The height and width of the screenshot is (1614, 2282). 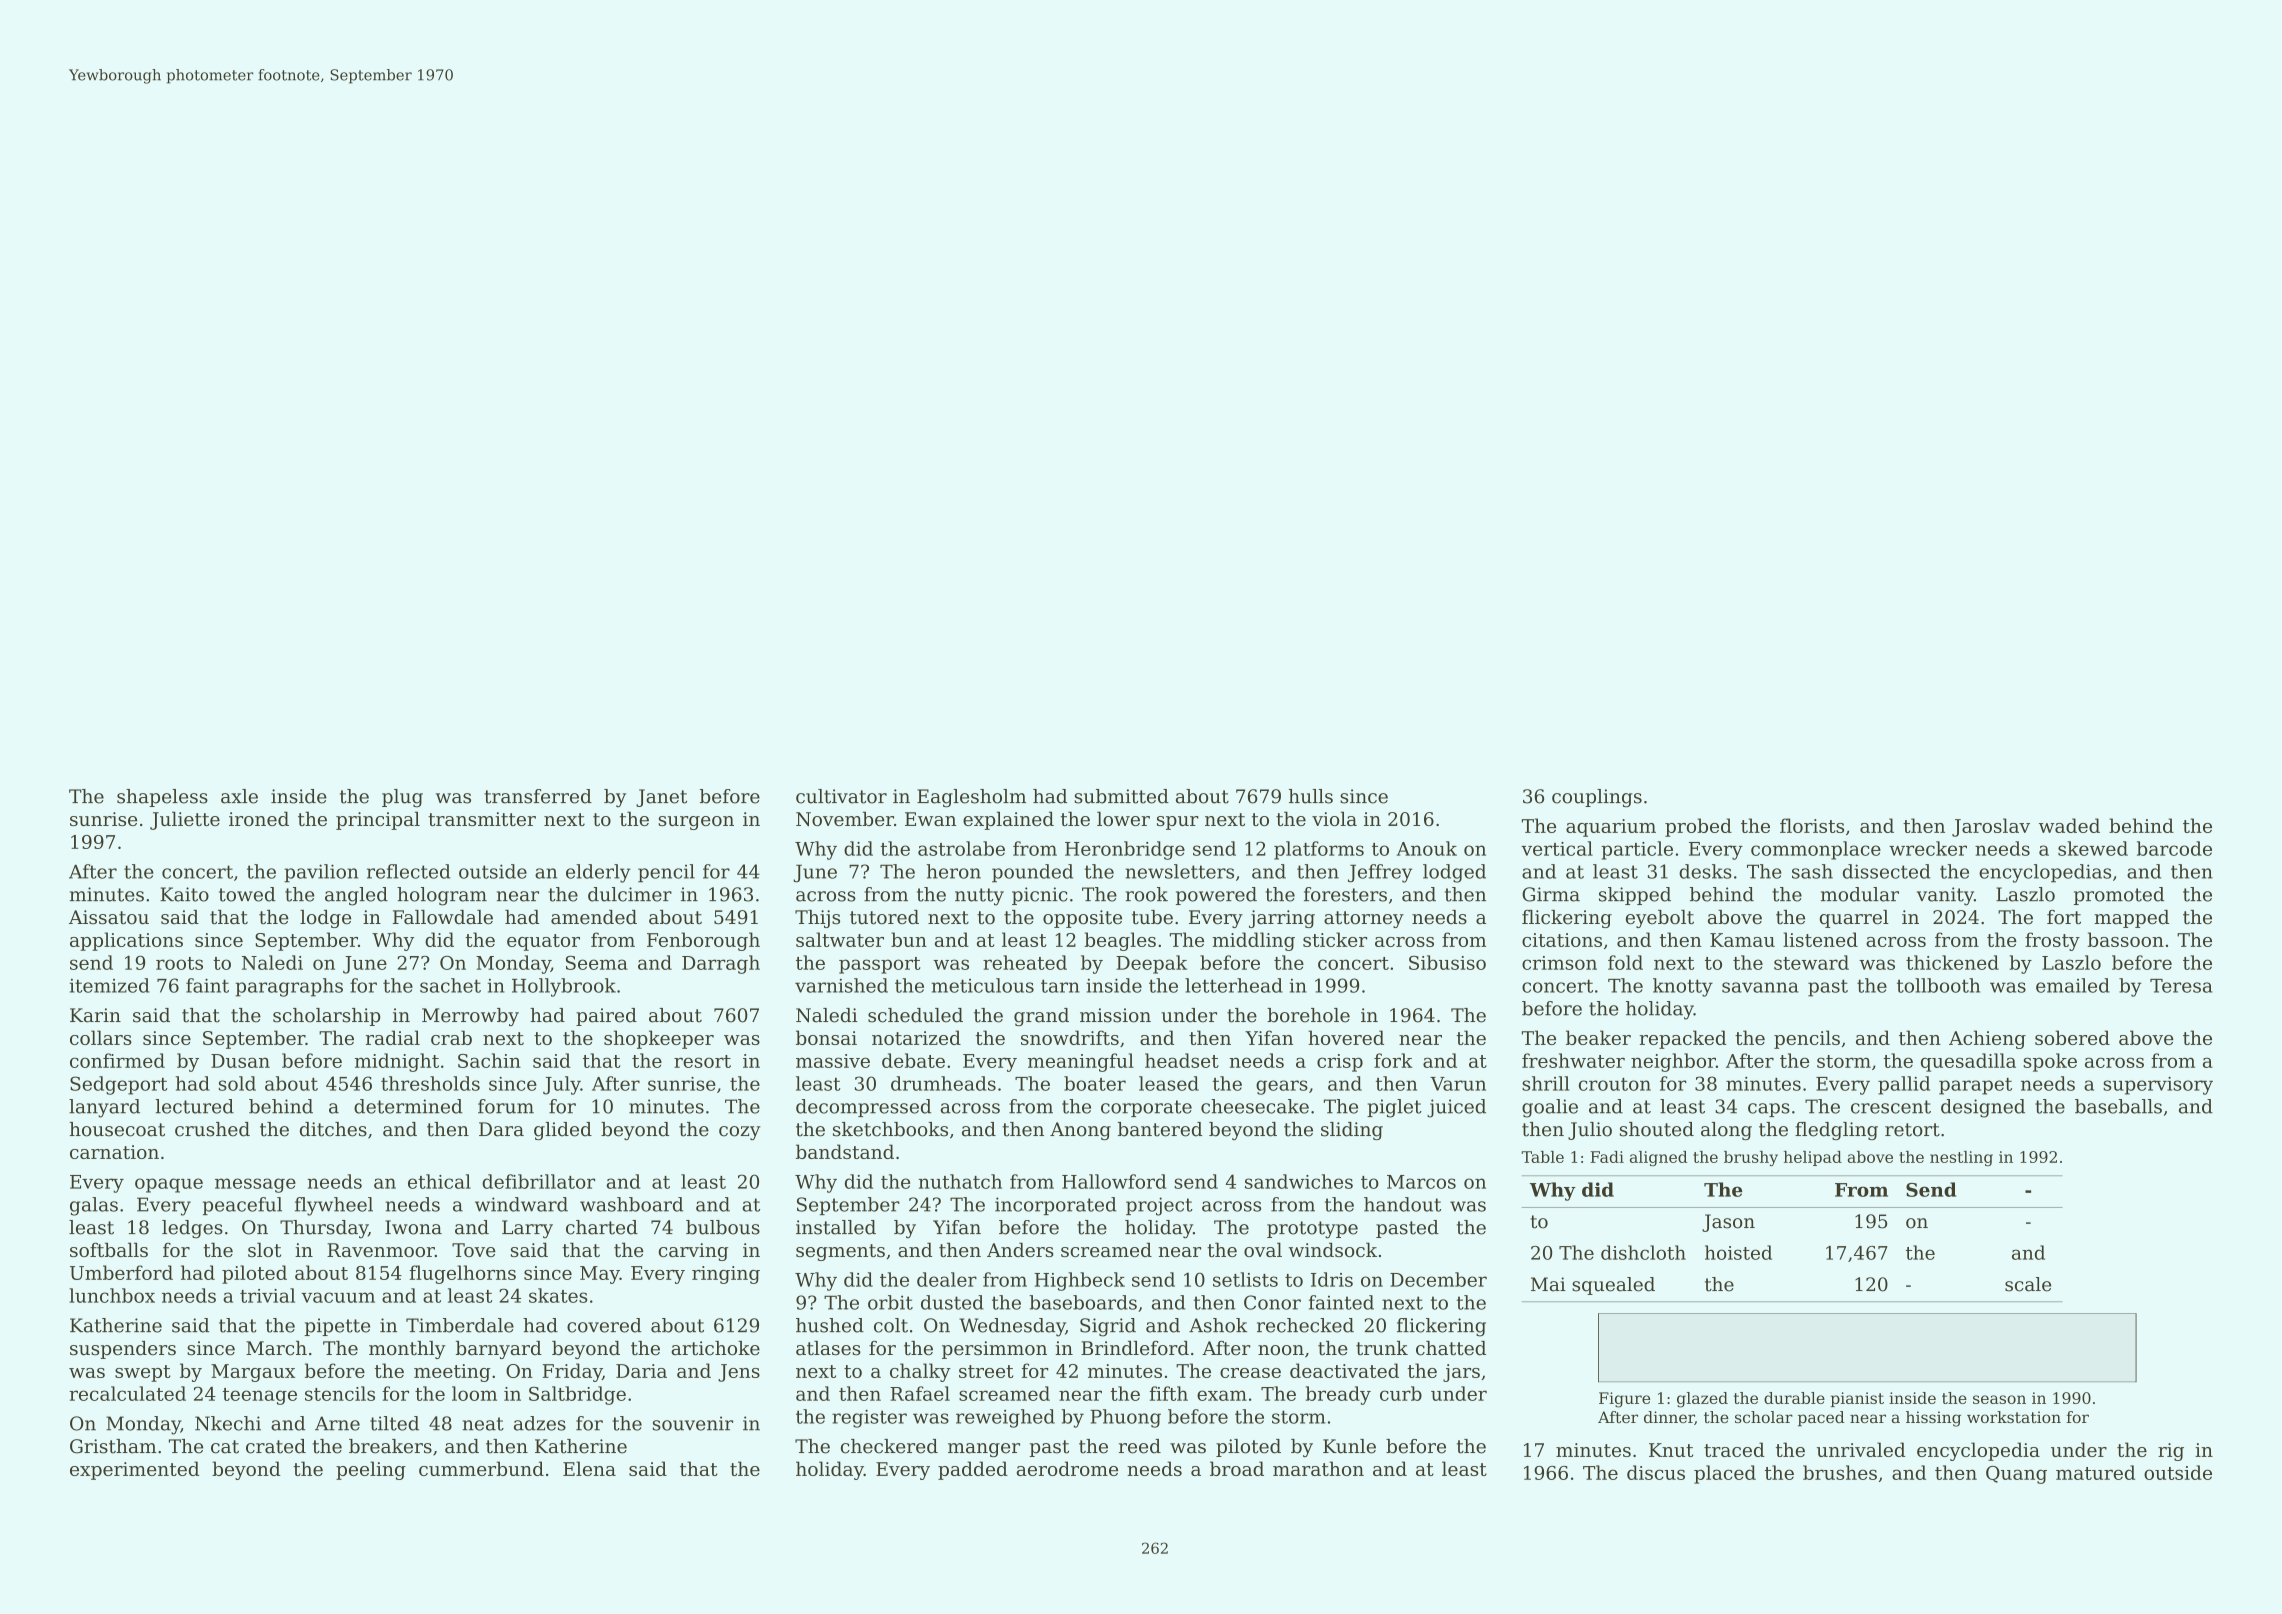 What do you see at coordinates (134, 1470) in the screenshot?
I see `experimented` at bounding box center [134, 1470].
